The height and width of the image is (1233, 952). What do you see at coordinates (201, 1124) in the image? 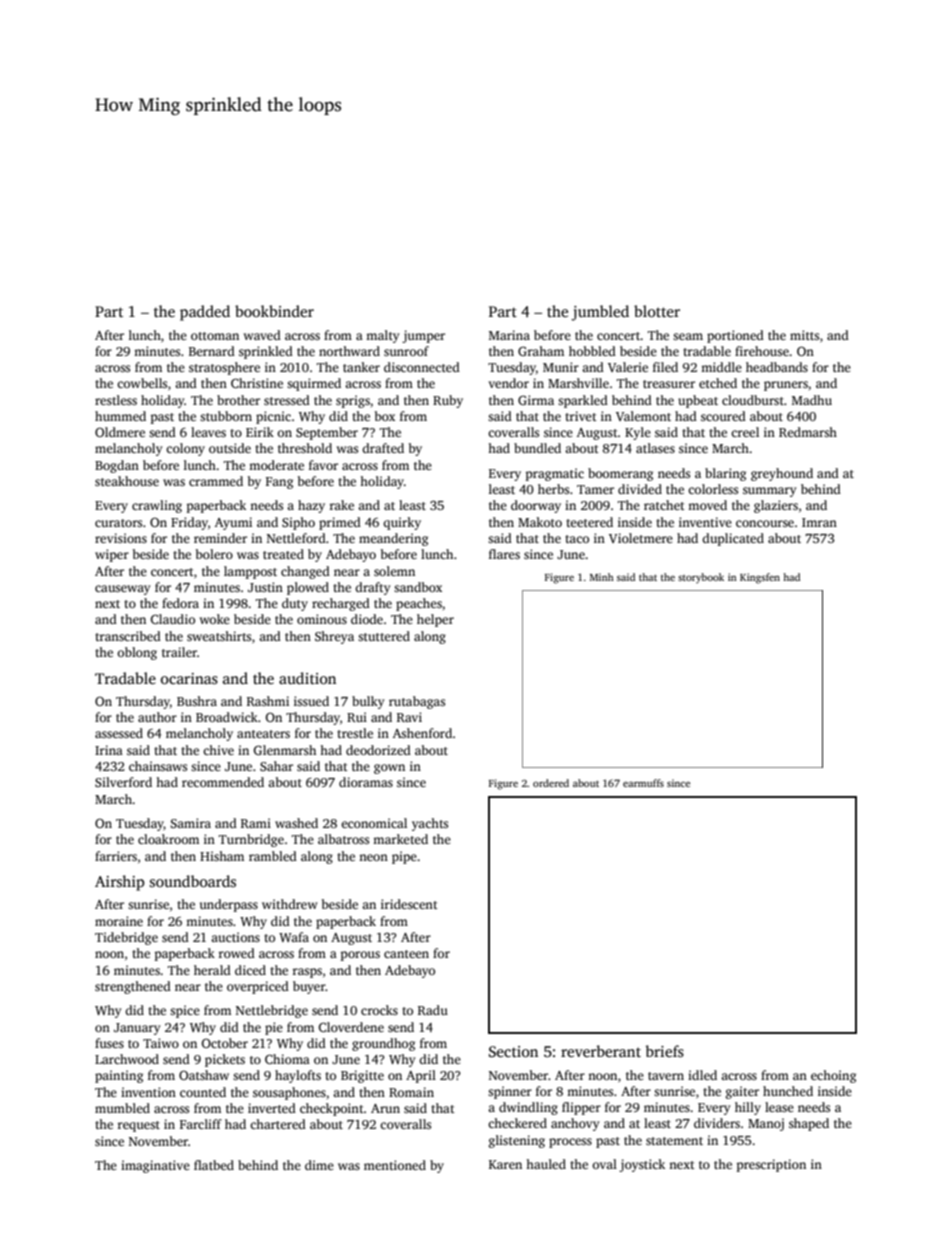
I see `Farcliff` at bounding box center [201, 1124].
